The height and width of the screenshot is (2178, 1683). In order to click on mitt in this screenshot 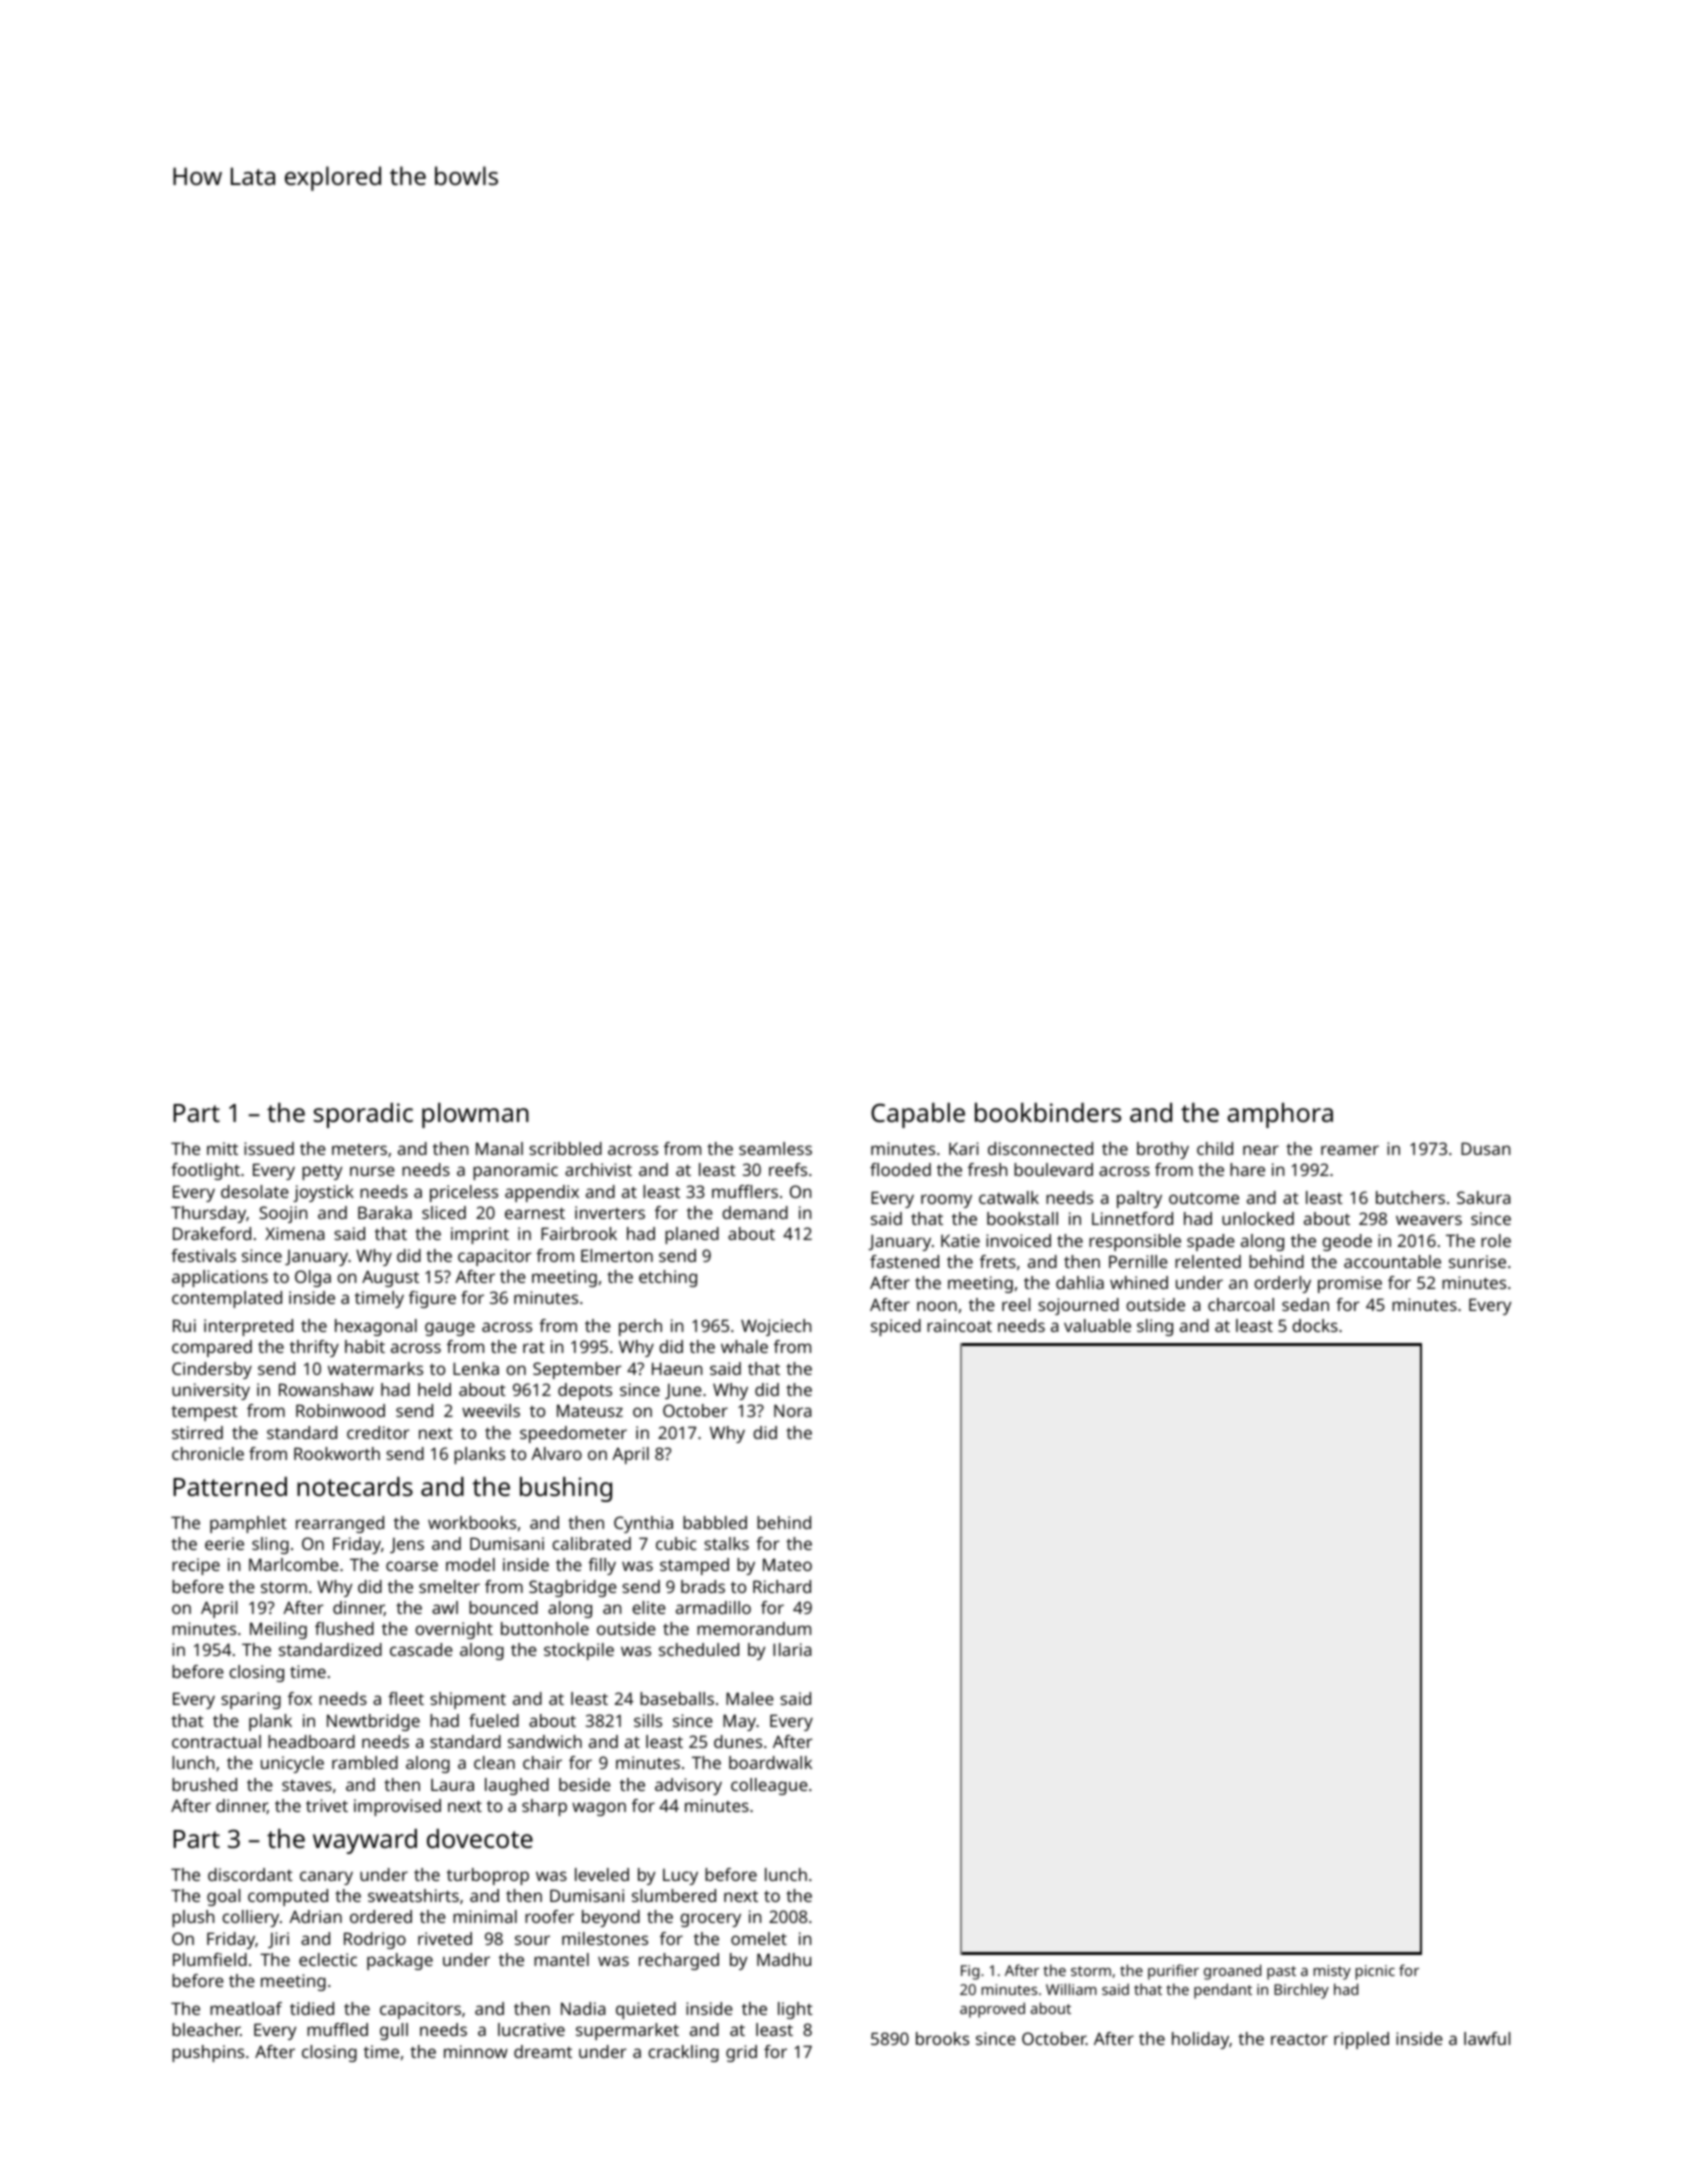, I will do `click(222, 1148)`.
